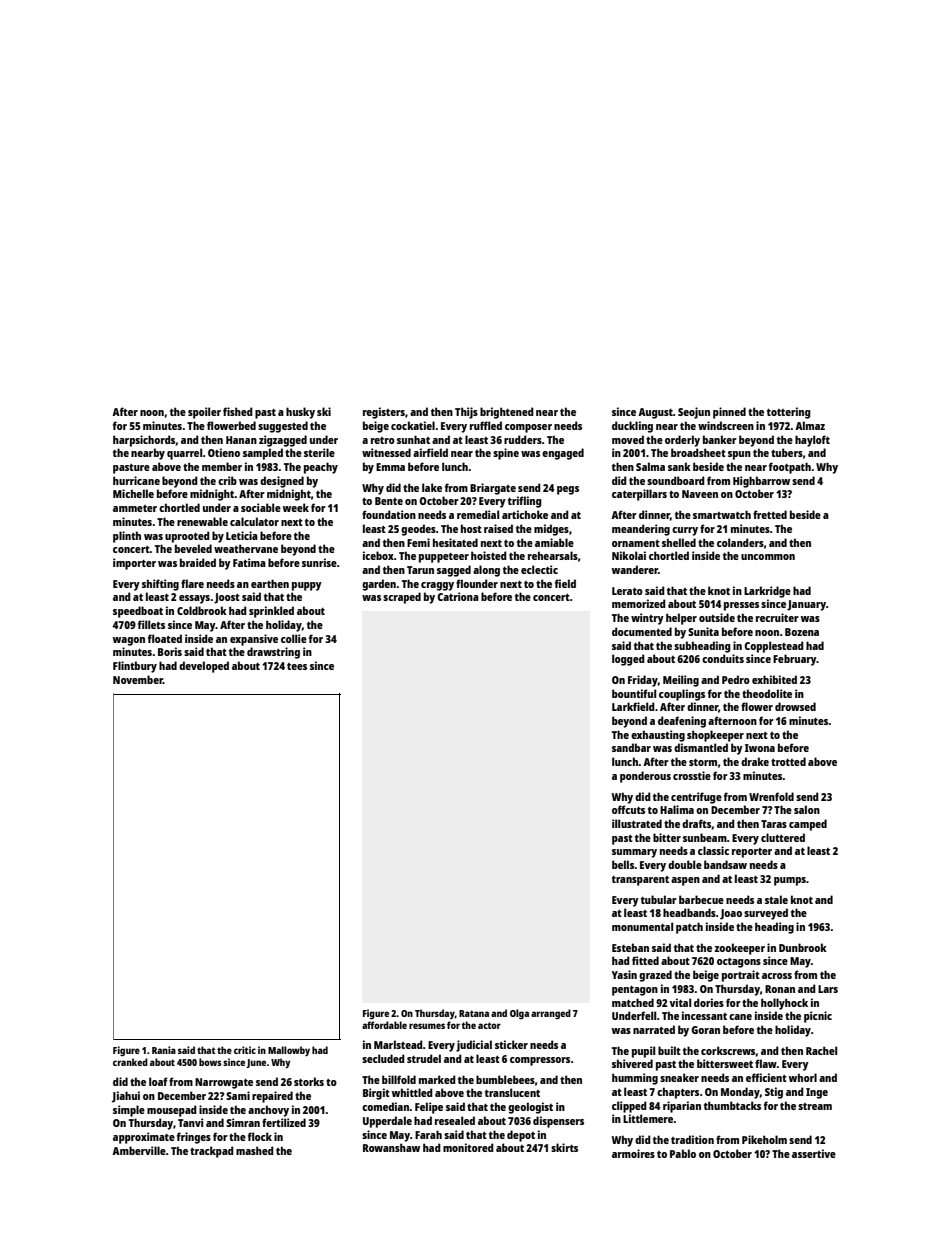 This screenshot has width=952, height=1233. I want to click on tees, so click(297, 666).
